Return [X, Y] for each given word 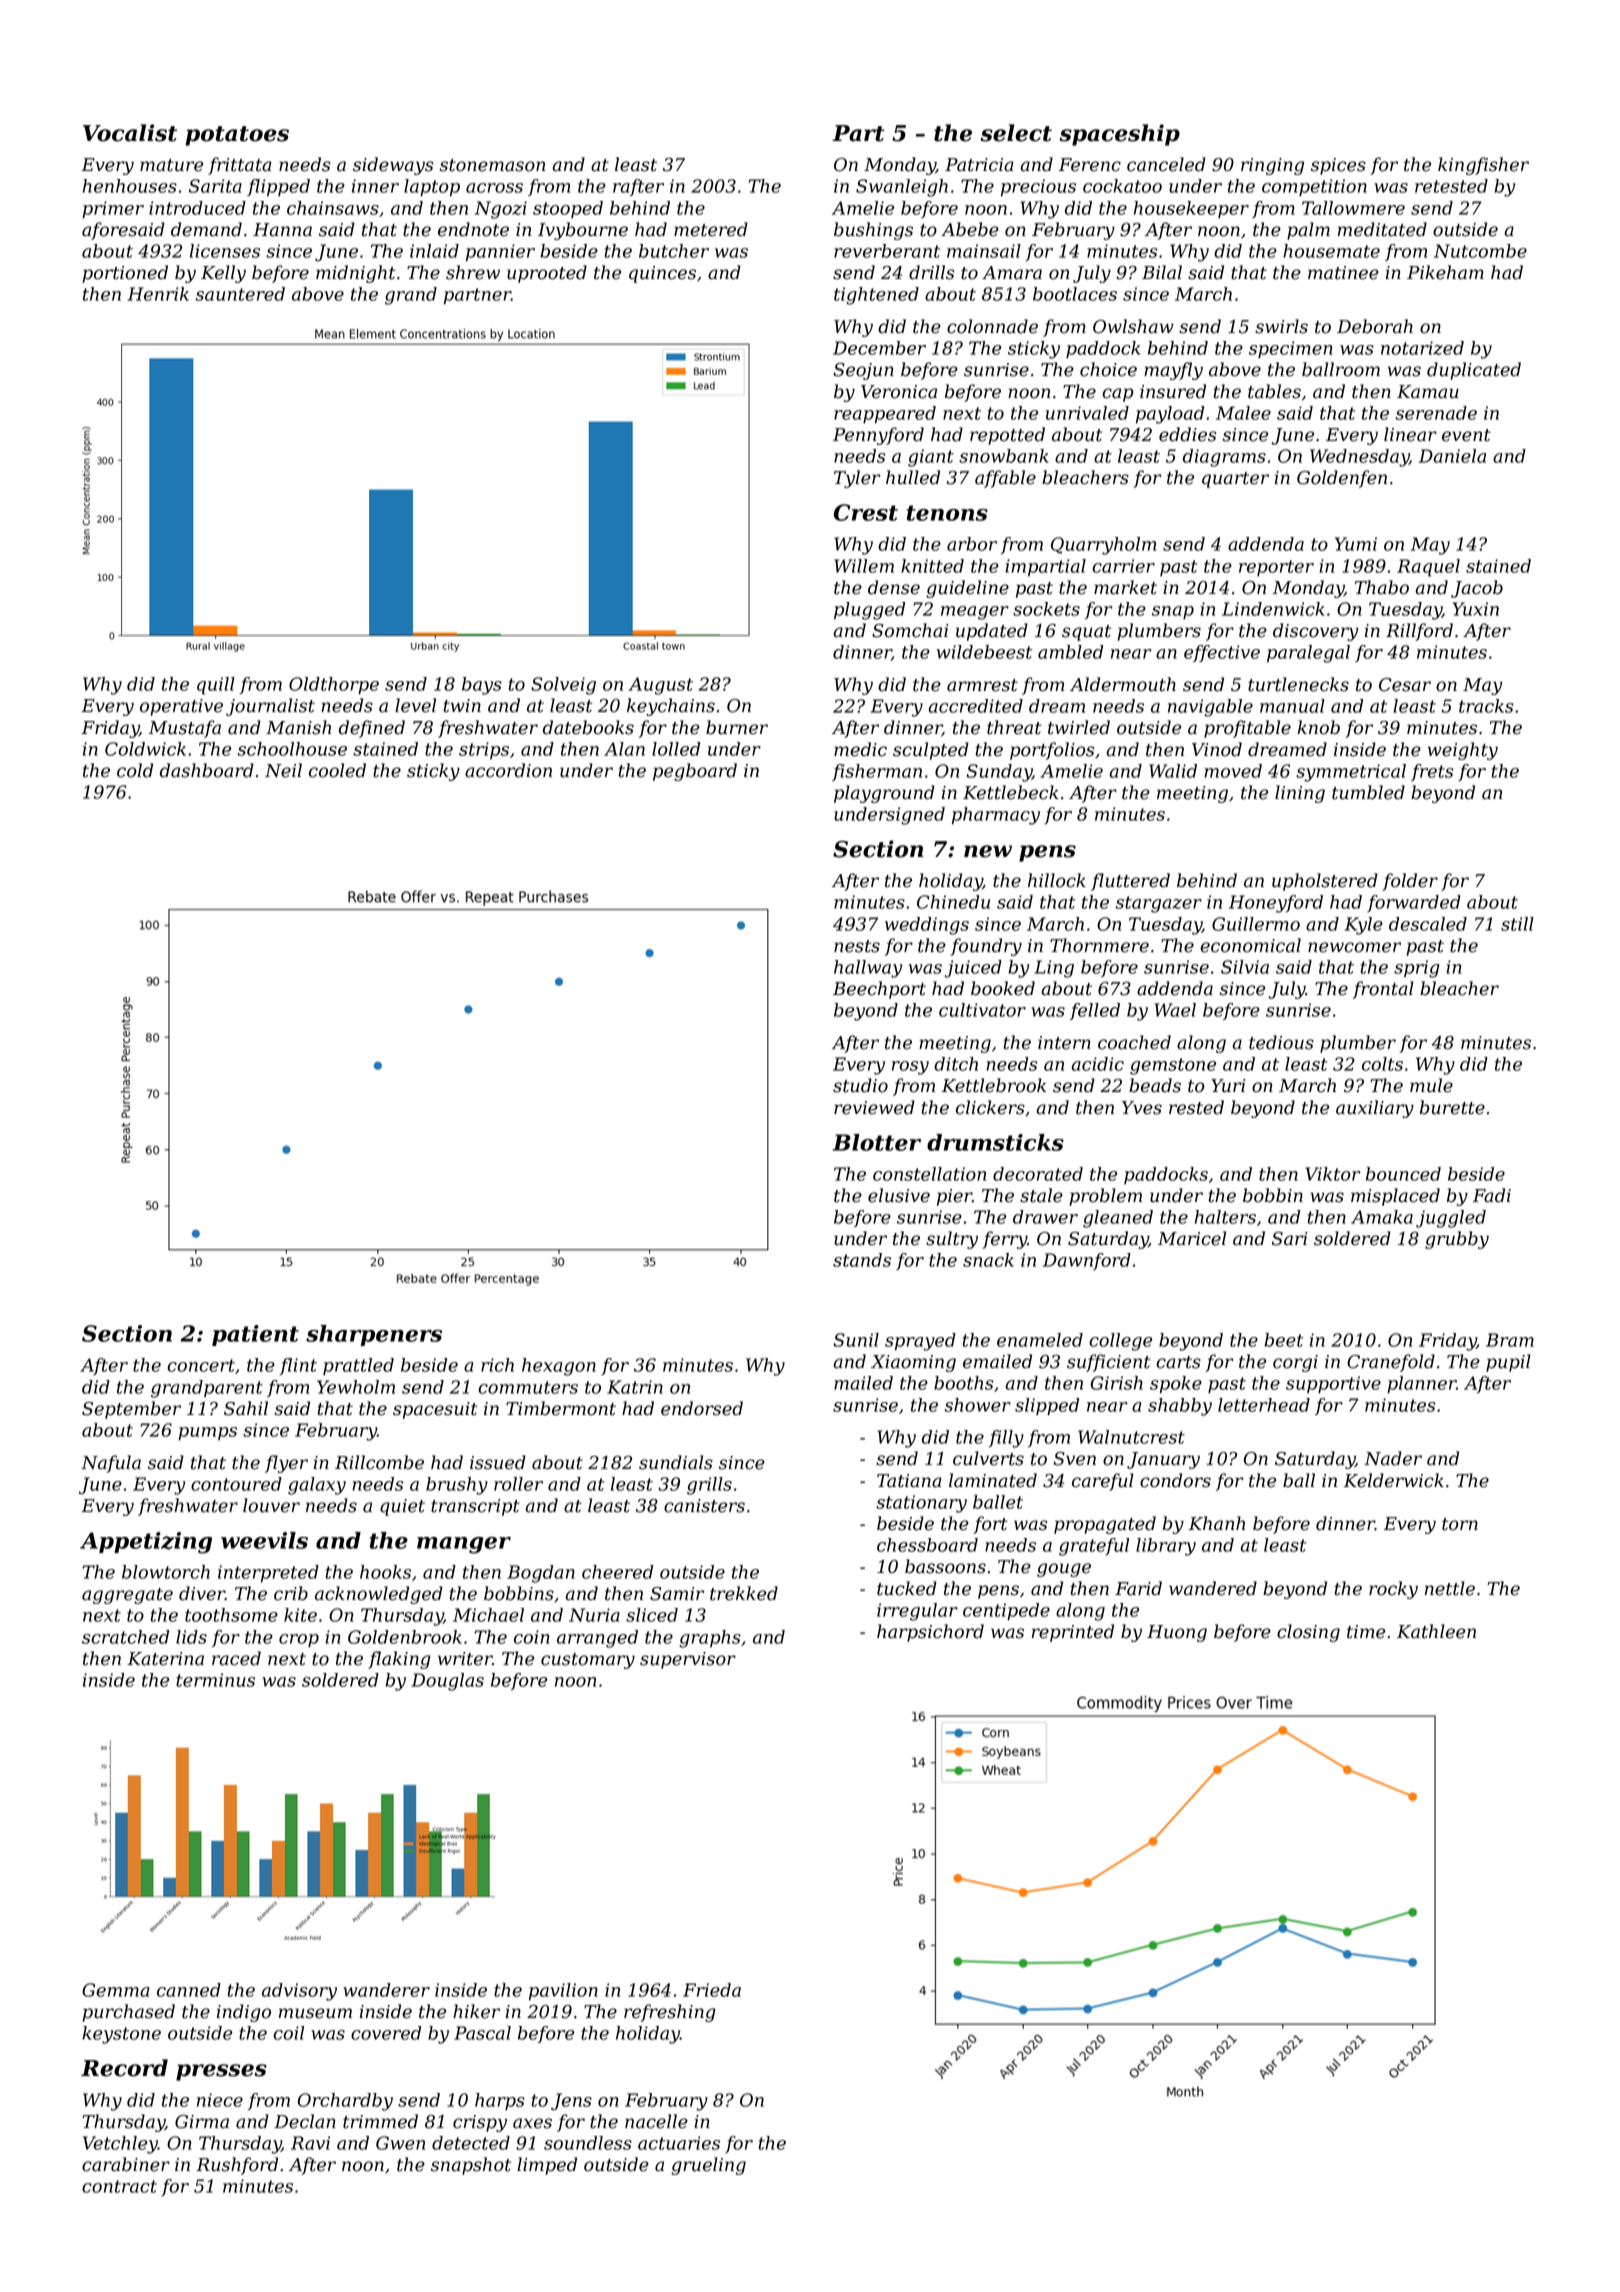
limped [547, 2166]
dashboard [207, 770]
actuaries [679, 2143]
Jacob [1477, 589]
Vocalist [130, 133]
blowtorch [166, 1572]
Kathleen [1436, 1631]
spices [1338, 166]
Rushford [237, 2166]
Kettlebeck [1011, 792]
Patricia [979, 165]
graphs [710, 1639]
